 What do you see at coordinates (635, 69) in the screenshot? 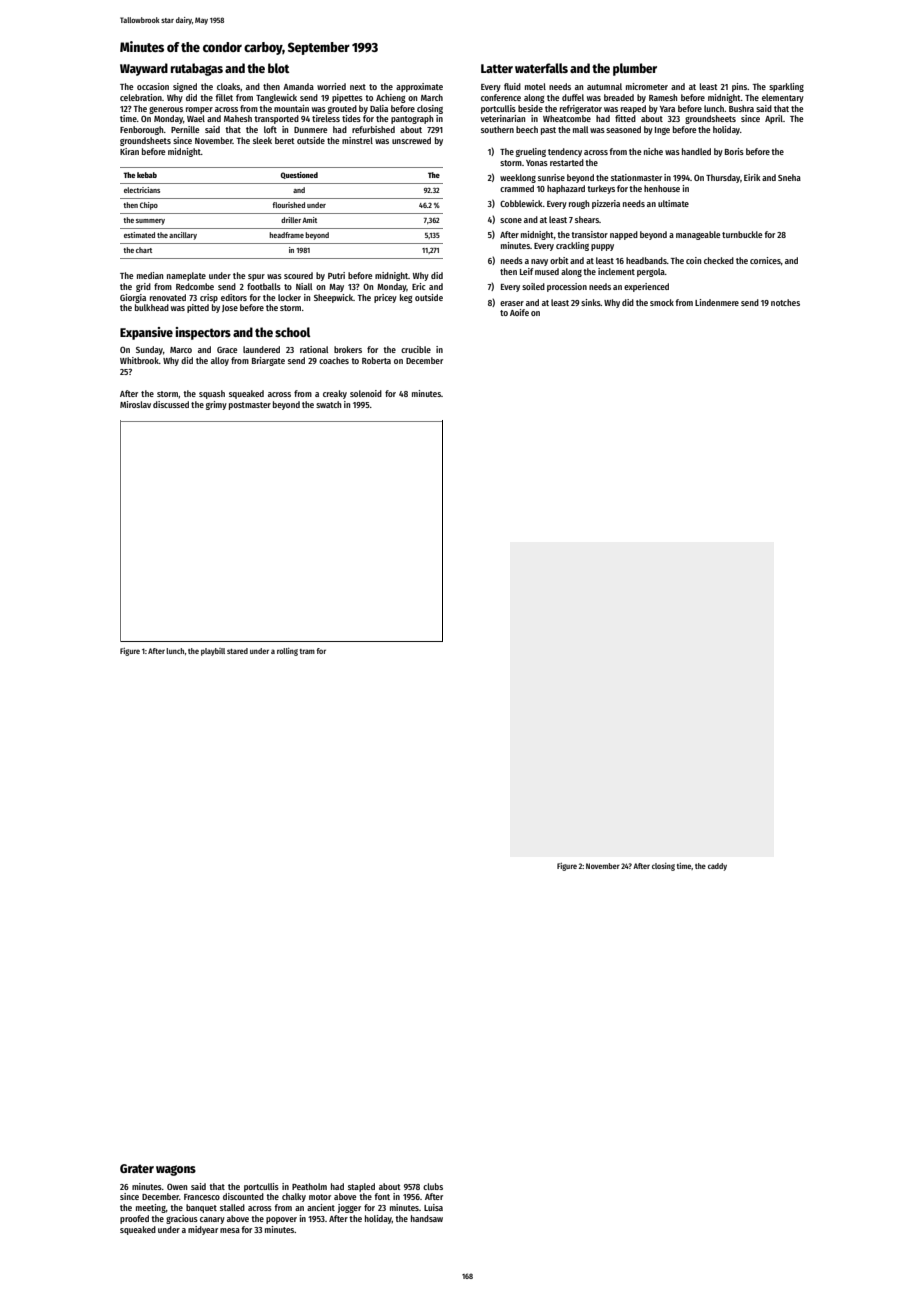
I see `plumber` at bounding box center [635, 69].
